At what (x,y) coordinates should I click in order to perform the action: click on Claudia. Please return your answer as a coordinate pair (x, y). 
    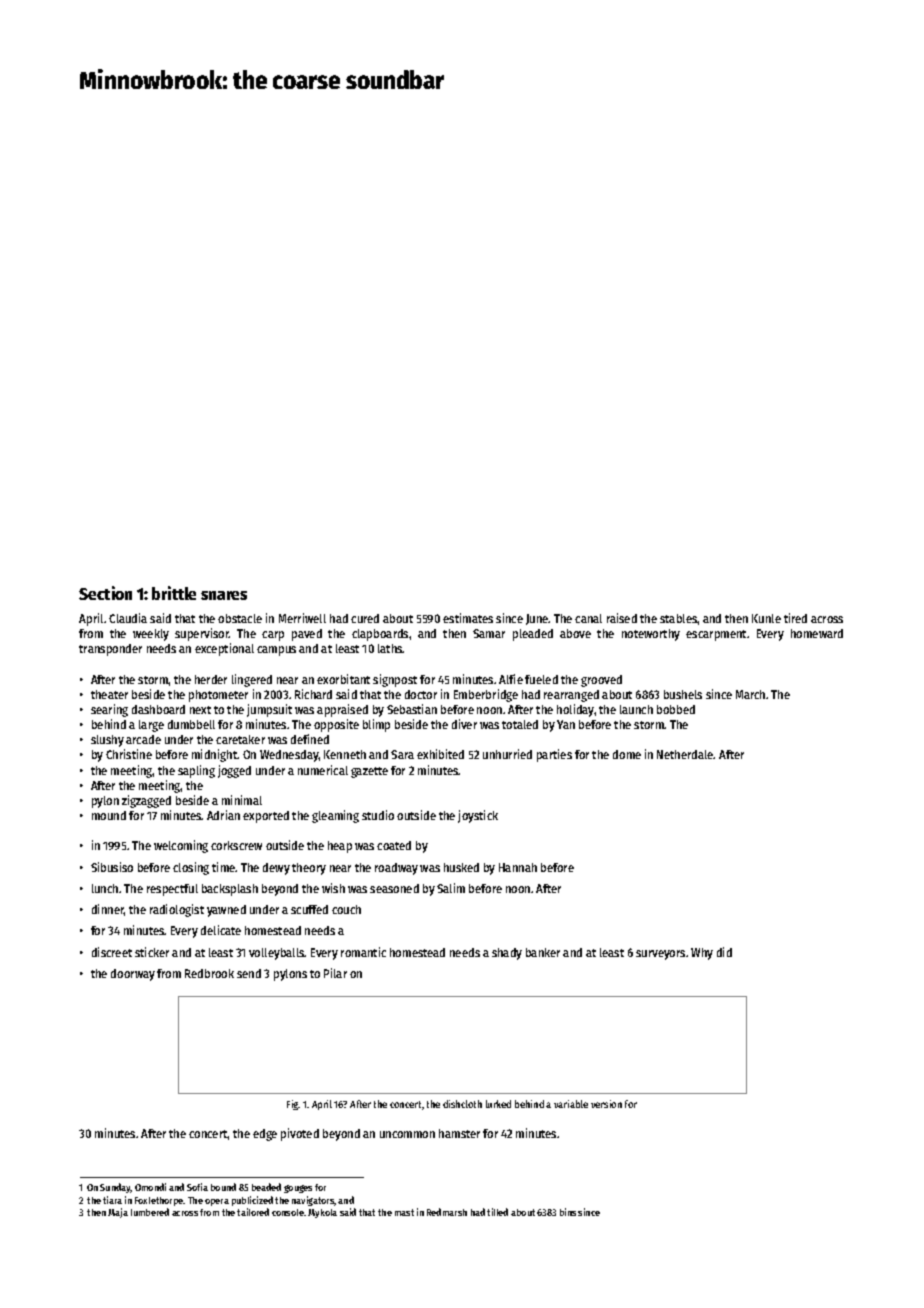
    Looking at the image, I should click on (128, 618).
